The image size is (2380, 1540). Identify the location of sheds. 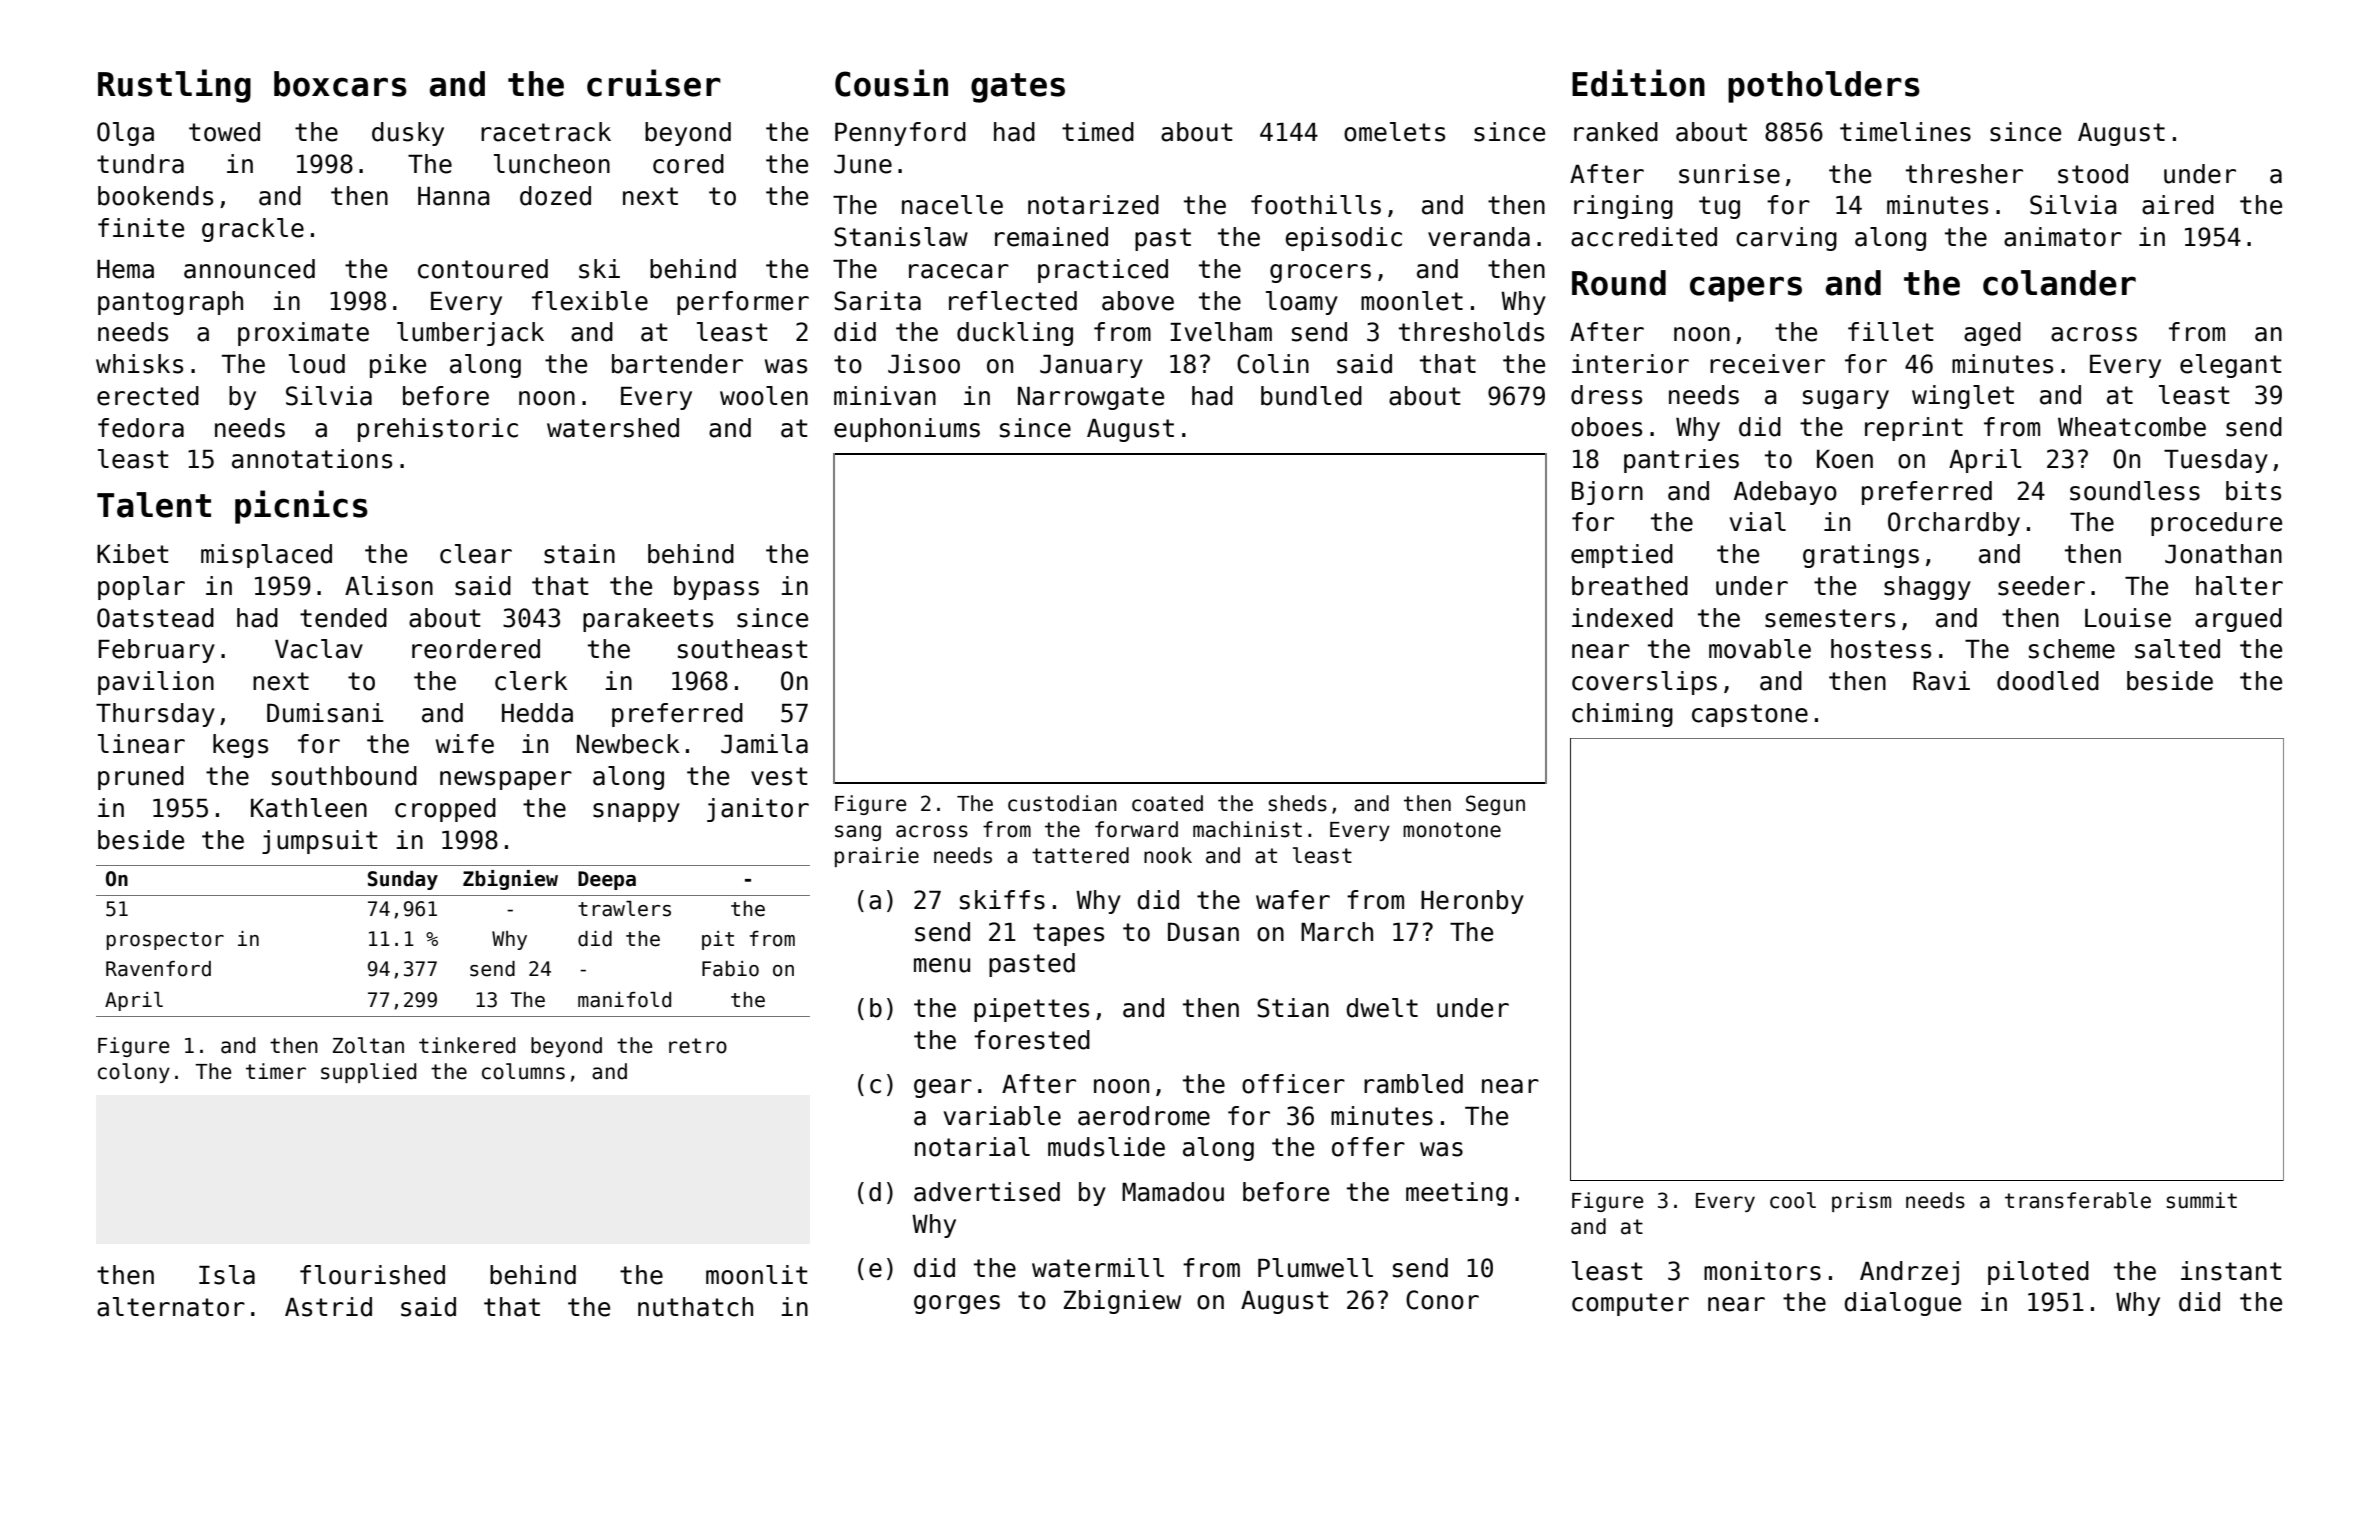
(1297, 803).
